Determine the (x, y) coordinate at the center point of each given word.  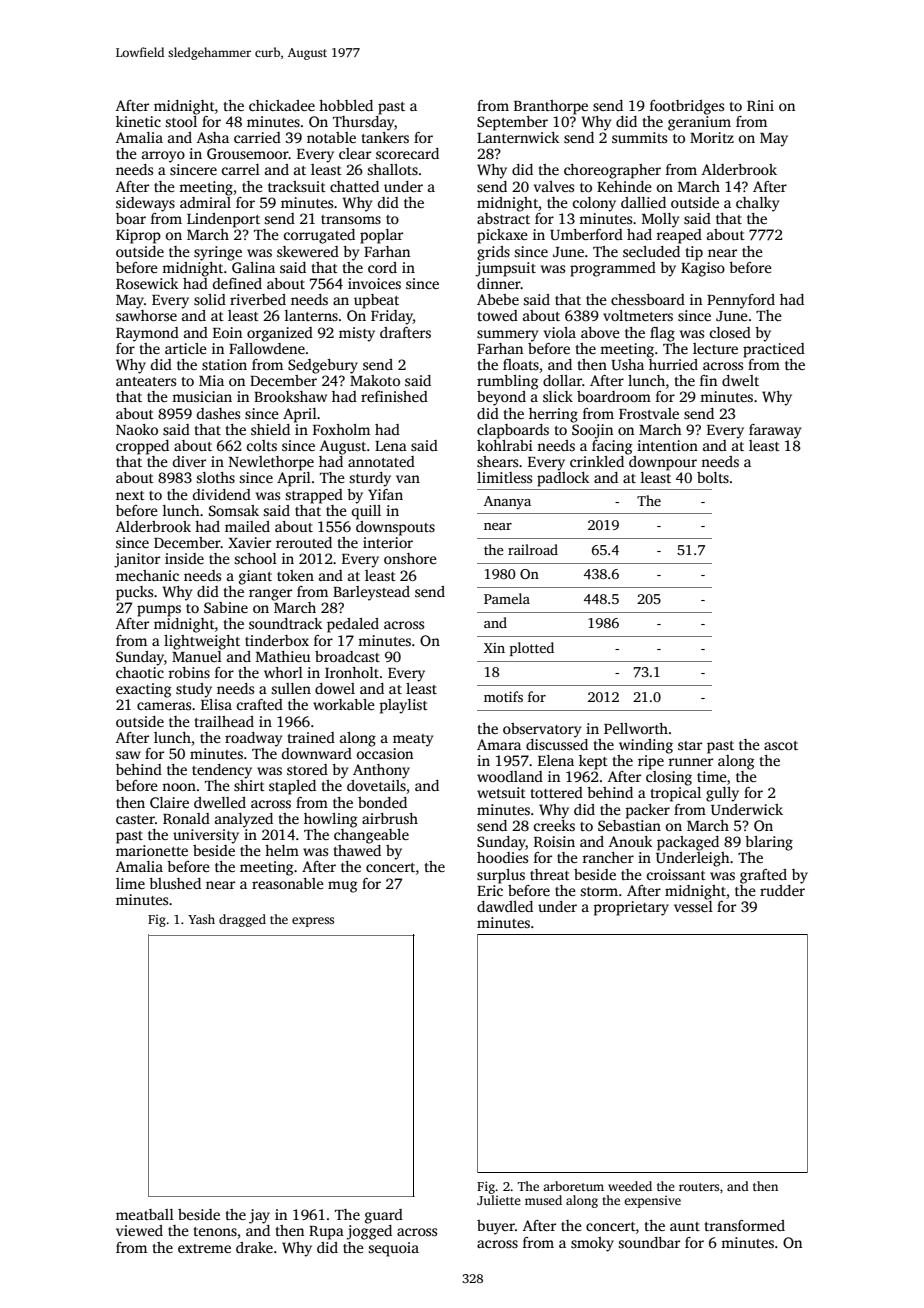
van (408, 479)
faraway (775, 431)
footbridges (687, 107)
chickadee (282, 105)
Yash (201, 919)
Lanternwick (518, 137)
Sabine (226, 607)
